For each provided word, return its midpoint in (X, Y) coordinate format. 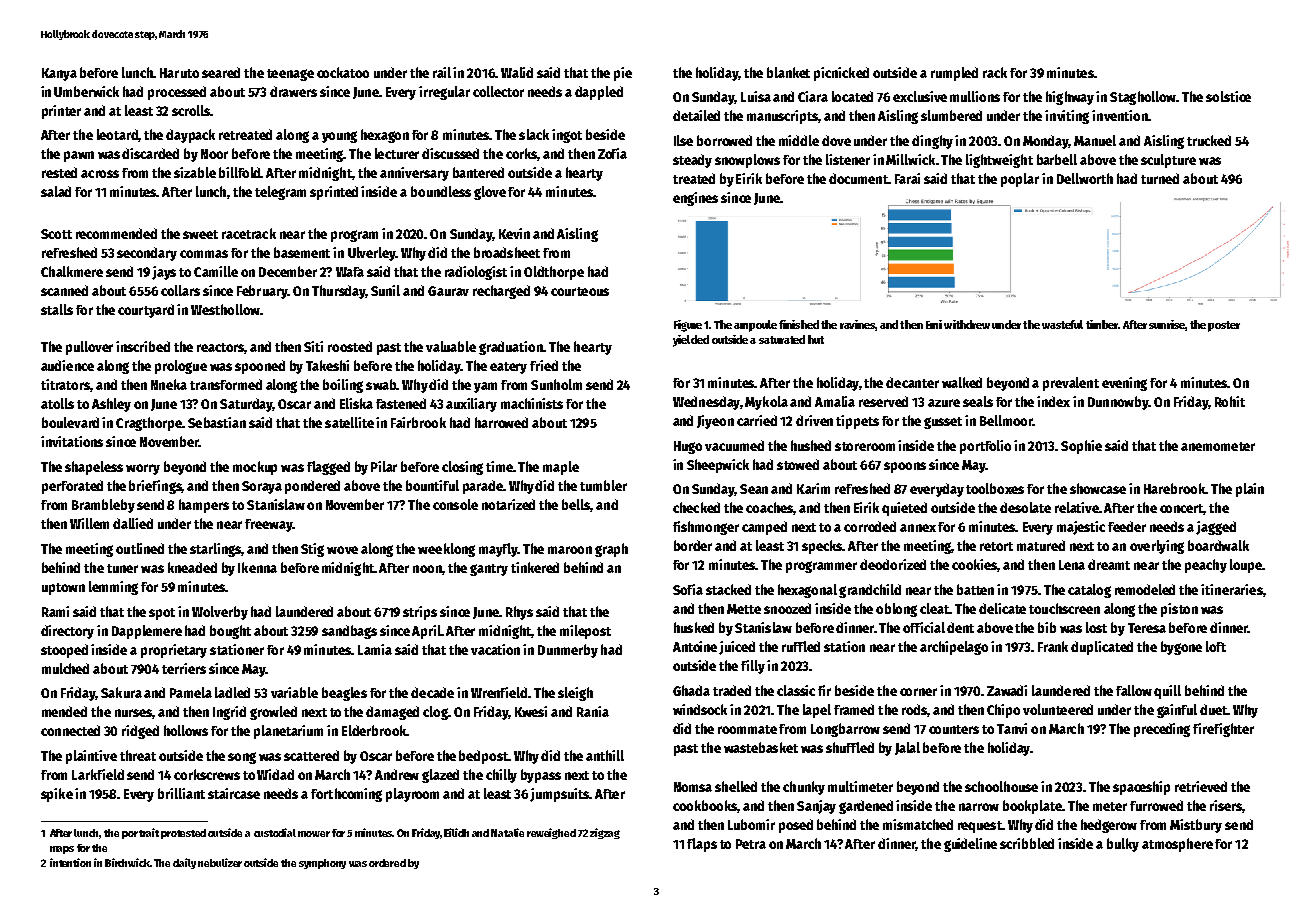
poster (1224, 326)
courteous (580, 291)
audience (67, 365)
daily (184, 863)
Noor (214, 154)
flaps (702, 845)
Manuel (1095, 140)
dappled (599, 93)
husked (694, 627)
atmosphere (1177, 845)
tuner (122, 568)
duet (1213, 709)
